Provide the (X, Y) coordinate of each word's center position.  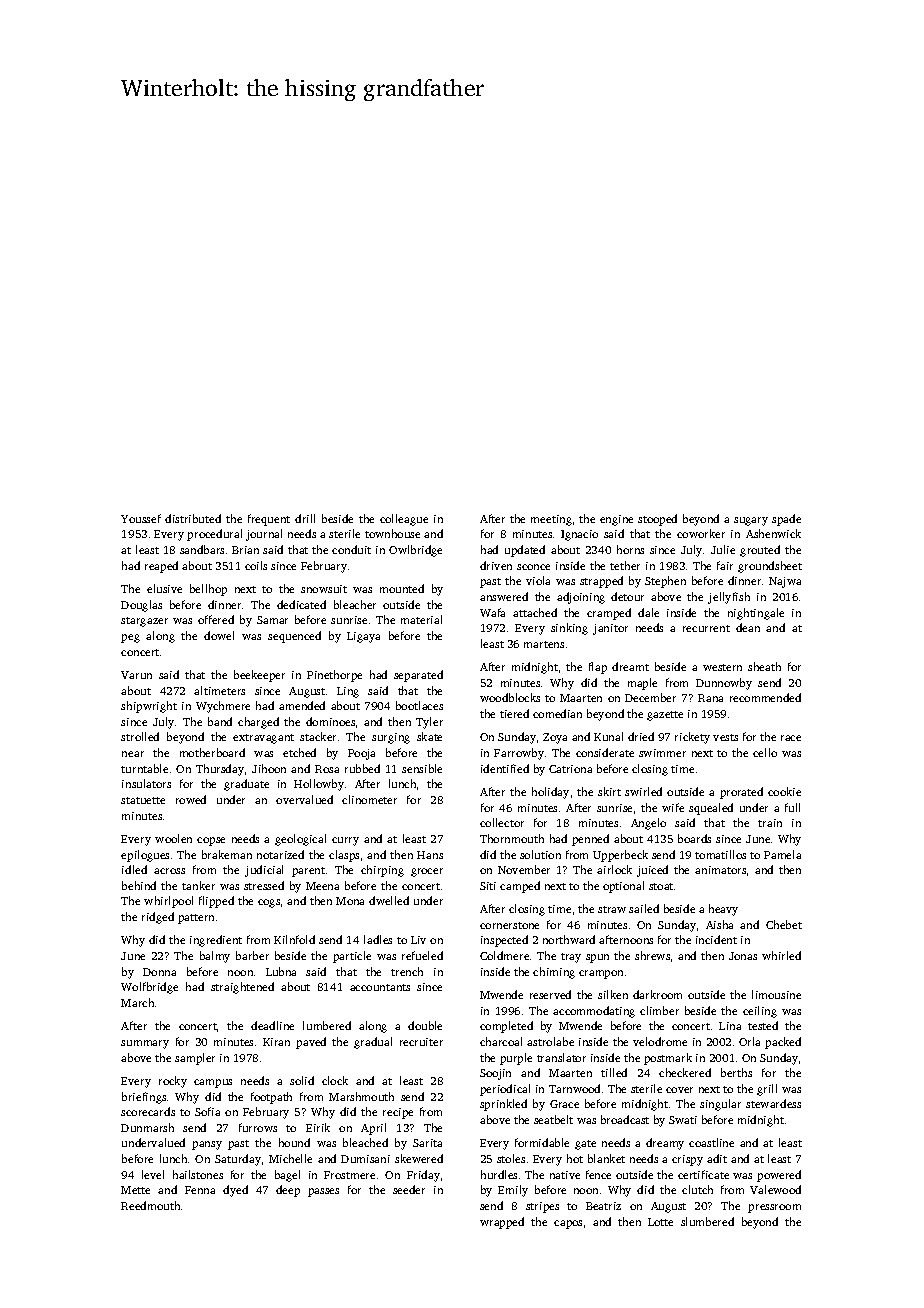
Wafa (492, 612)
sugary (751, 521)
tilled (614, 1072)
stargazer (144, 622)
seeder (409, 1189)
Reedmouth (150, 1205)
